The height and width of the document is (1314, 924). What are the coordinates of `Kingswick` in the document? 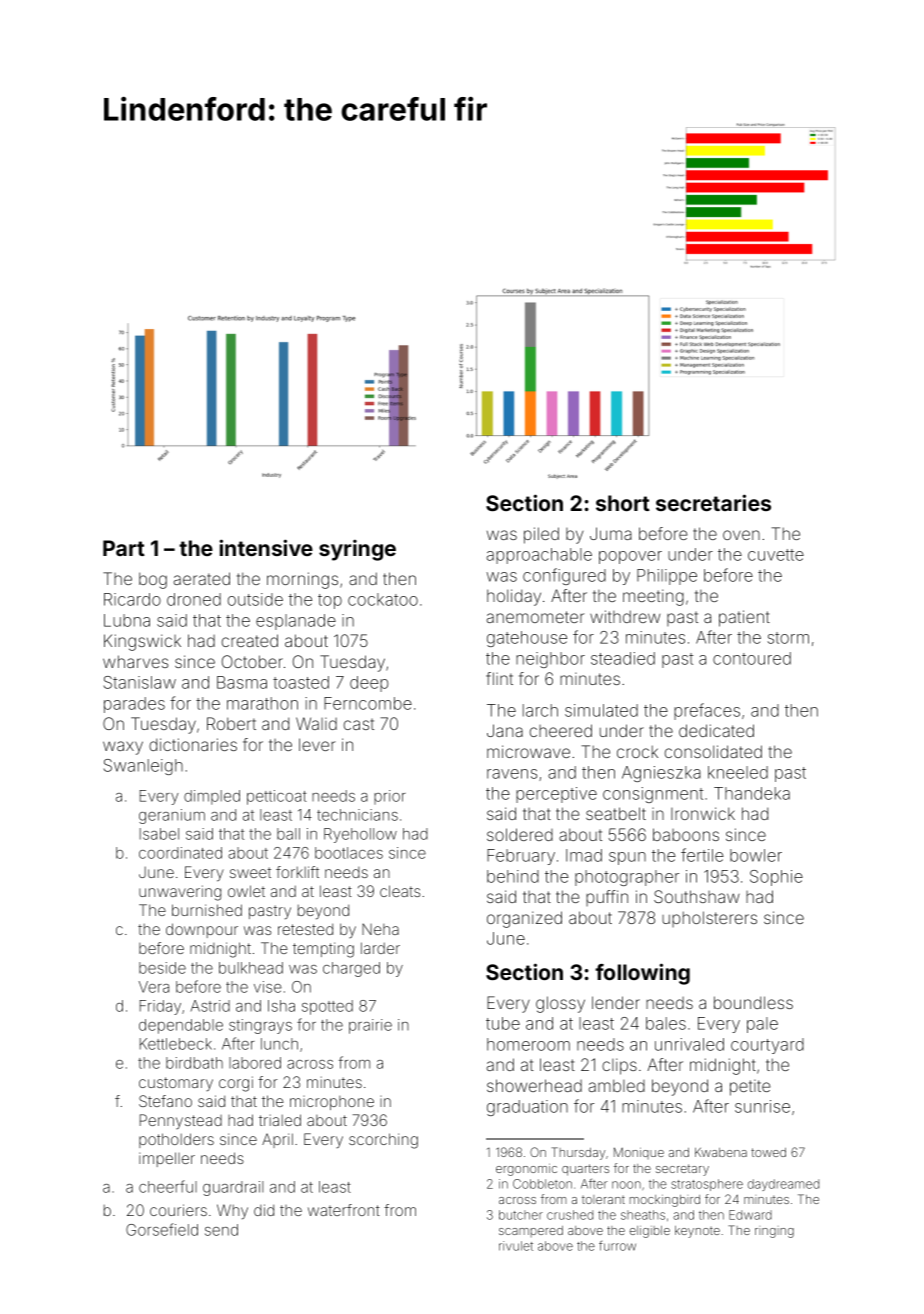 It's located at (142, 642).
